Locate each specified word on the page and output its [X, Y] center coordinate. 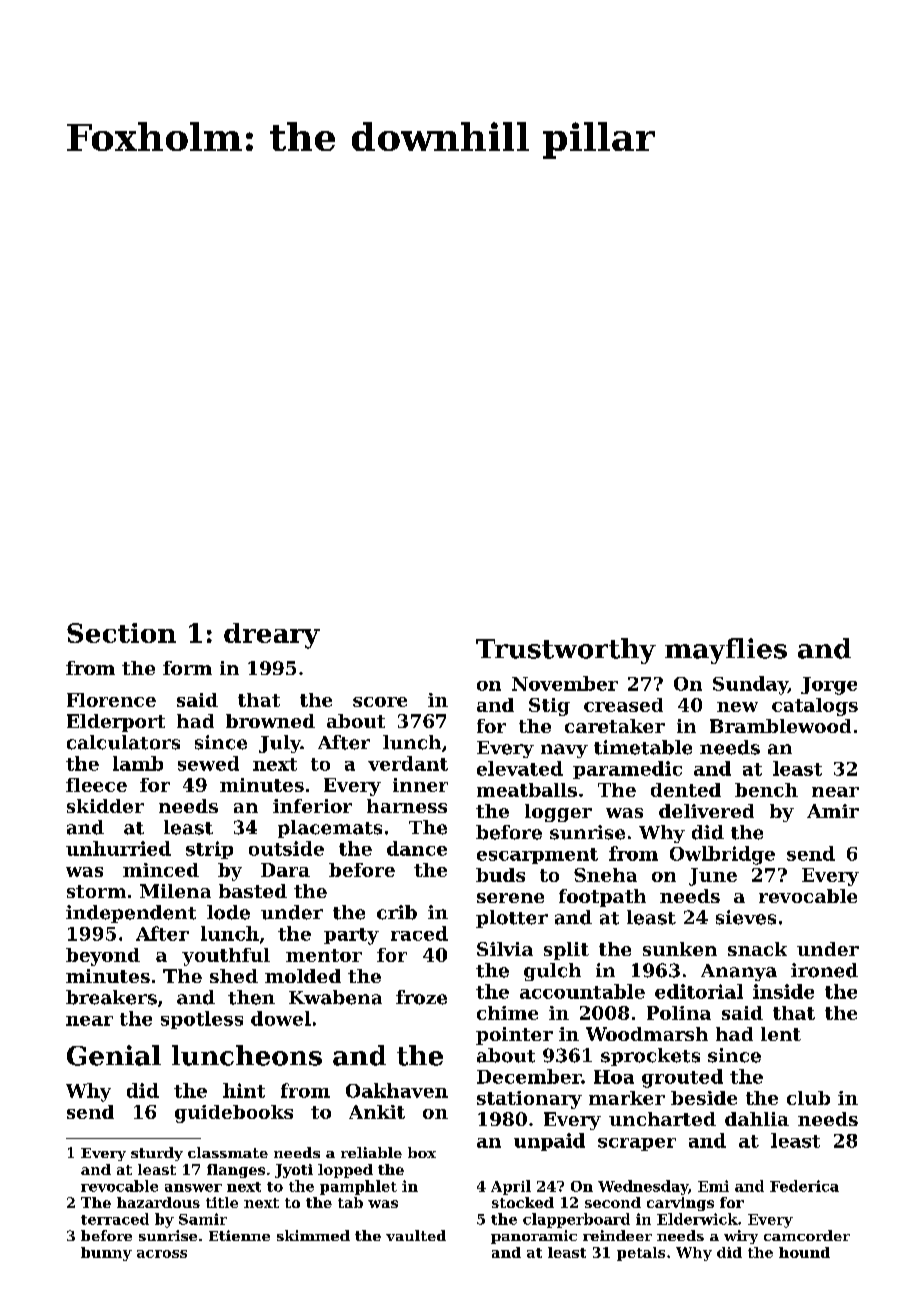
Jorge [829, 686]
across [162, 1254]
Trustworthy [566, 651]
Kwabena [335, 997]
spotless [202, 1020]
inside [783, 991]
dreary [272, 636]
